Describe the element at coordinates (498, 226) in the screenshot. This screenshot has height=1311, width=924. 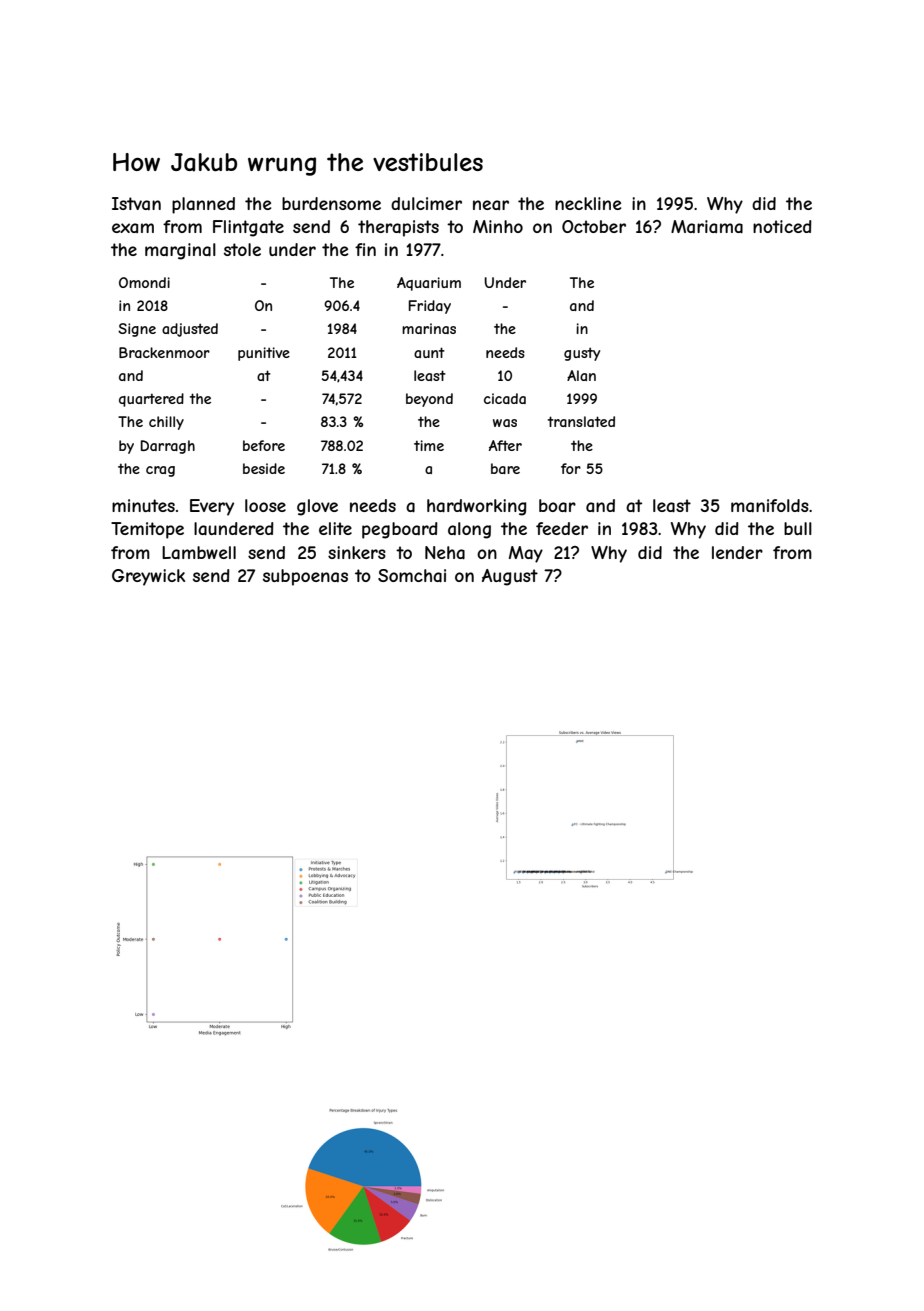
I see `Minho` at that location.
